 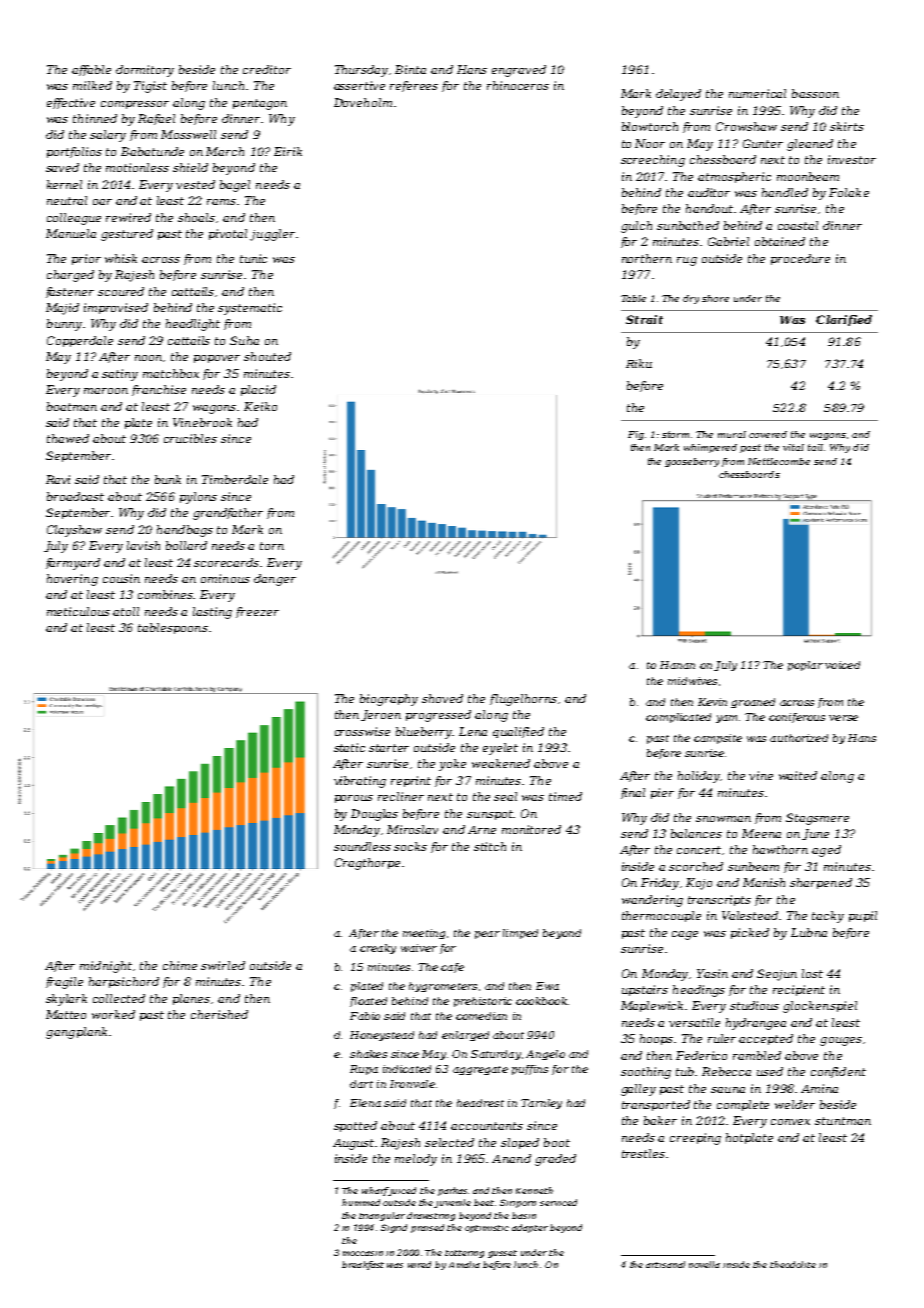 What do you see at coordinates (363, 1265) in the screenshot?
I see `breakfast` at bounding box center [363, 1265].
